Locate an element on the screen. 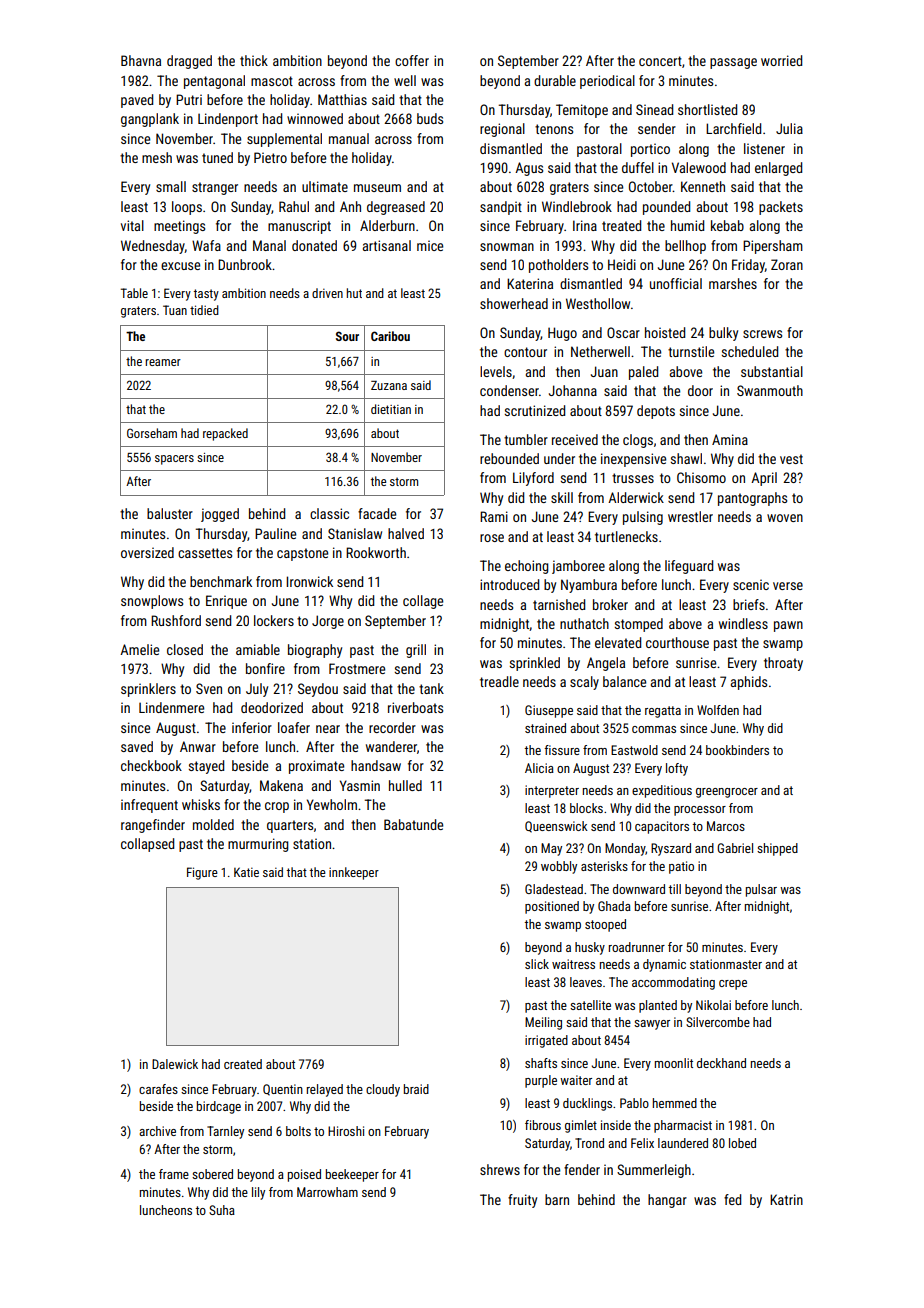 Image resolution: width=924 pixels, height=1308 pixels. balance is located at coordinates (624, 681).
